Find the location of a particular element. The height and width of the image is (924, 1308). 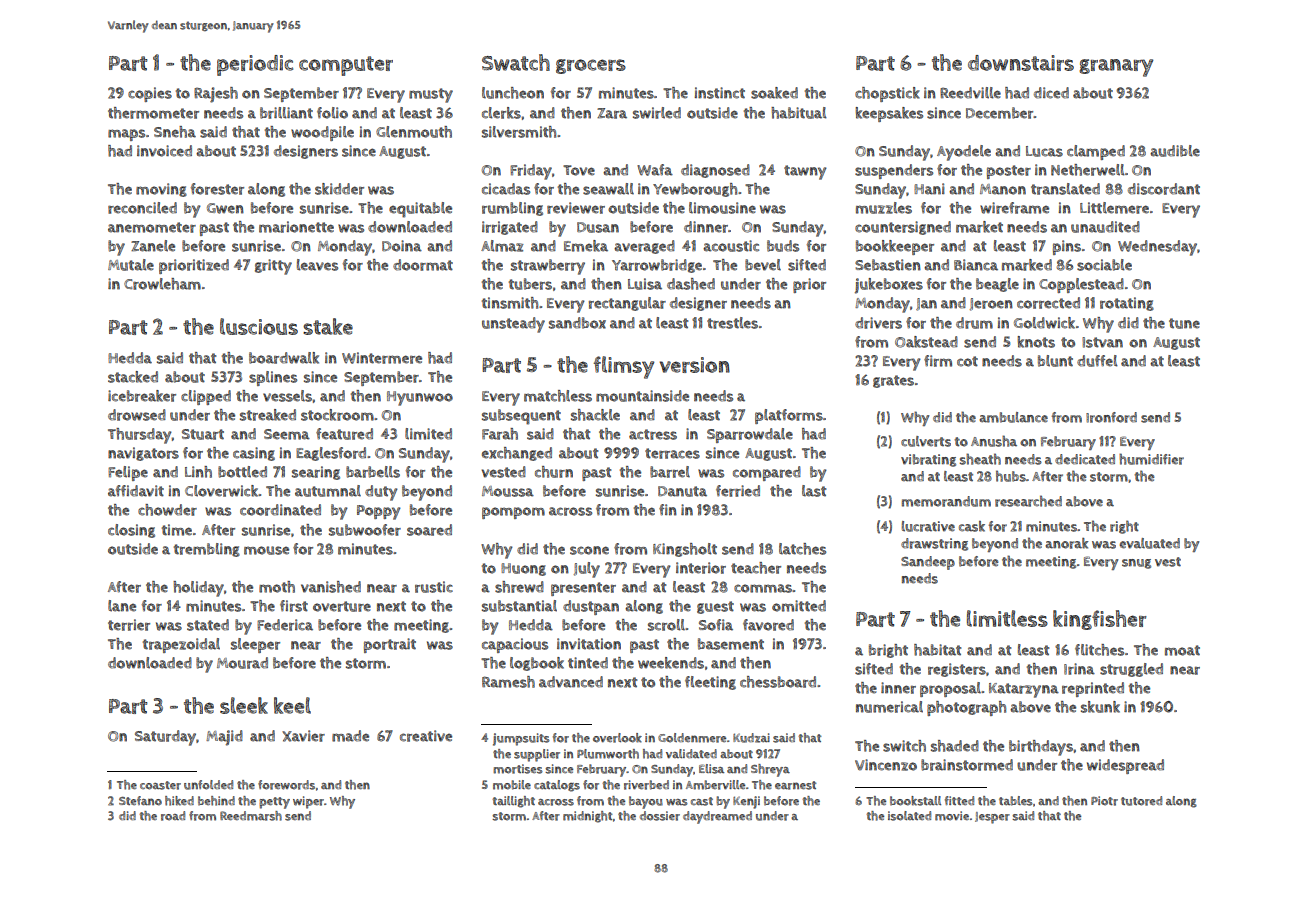

pins is located at coordinates (1067, 247).
